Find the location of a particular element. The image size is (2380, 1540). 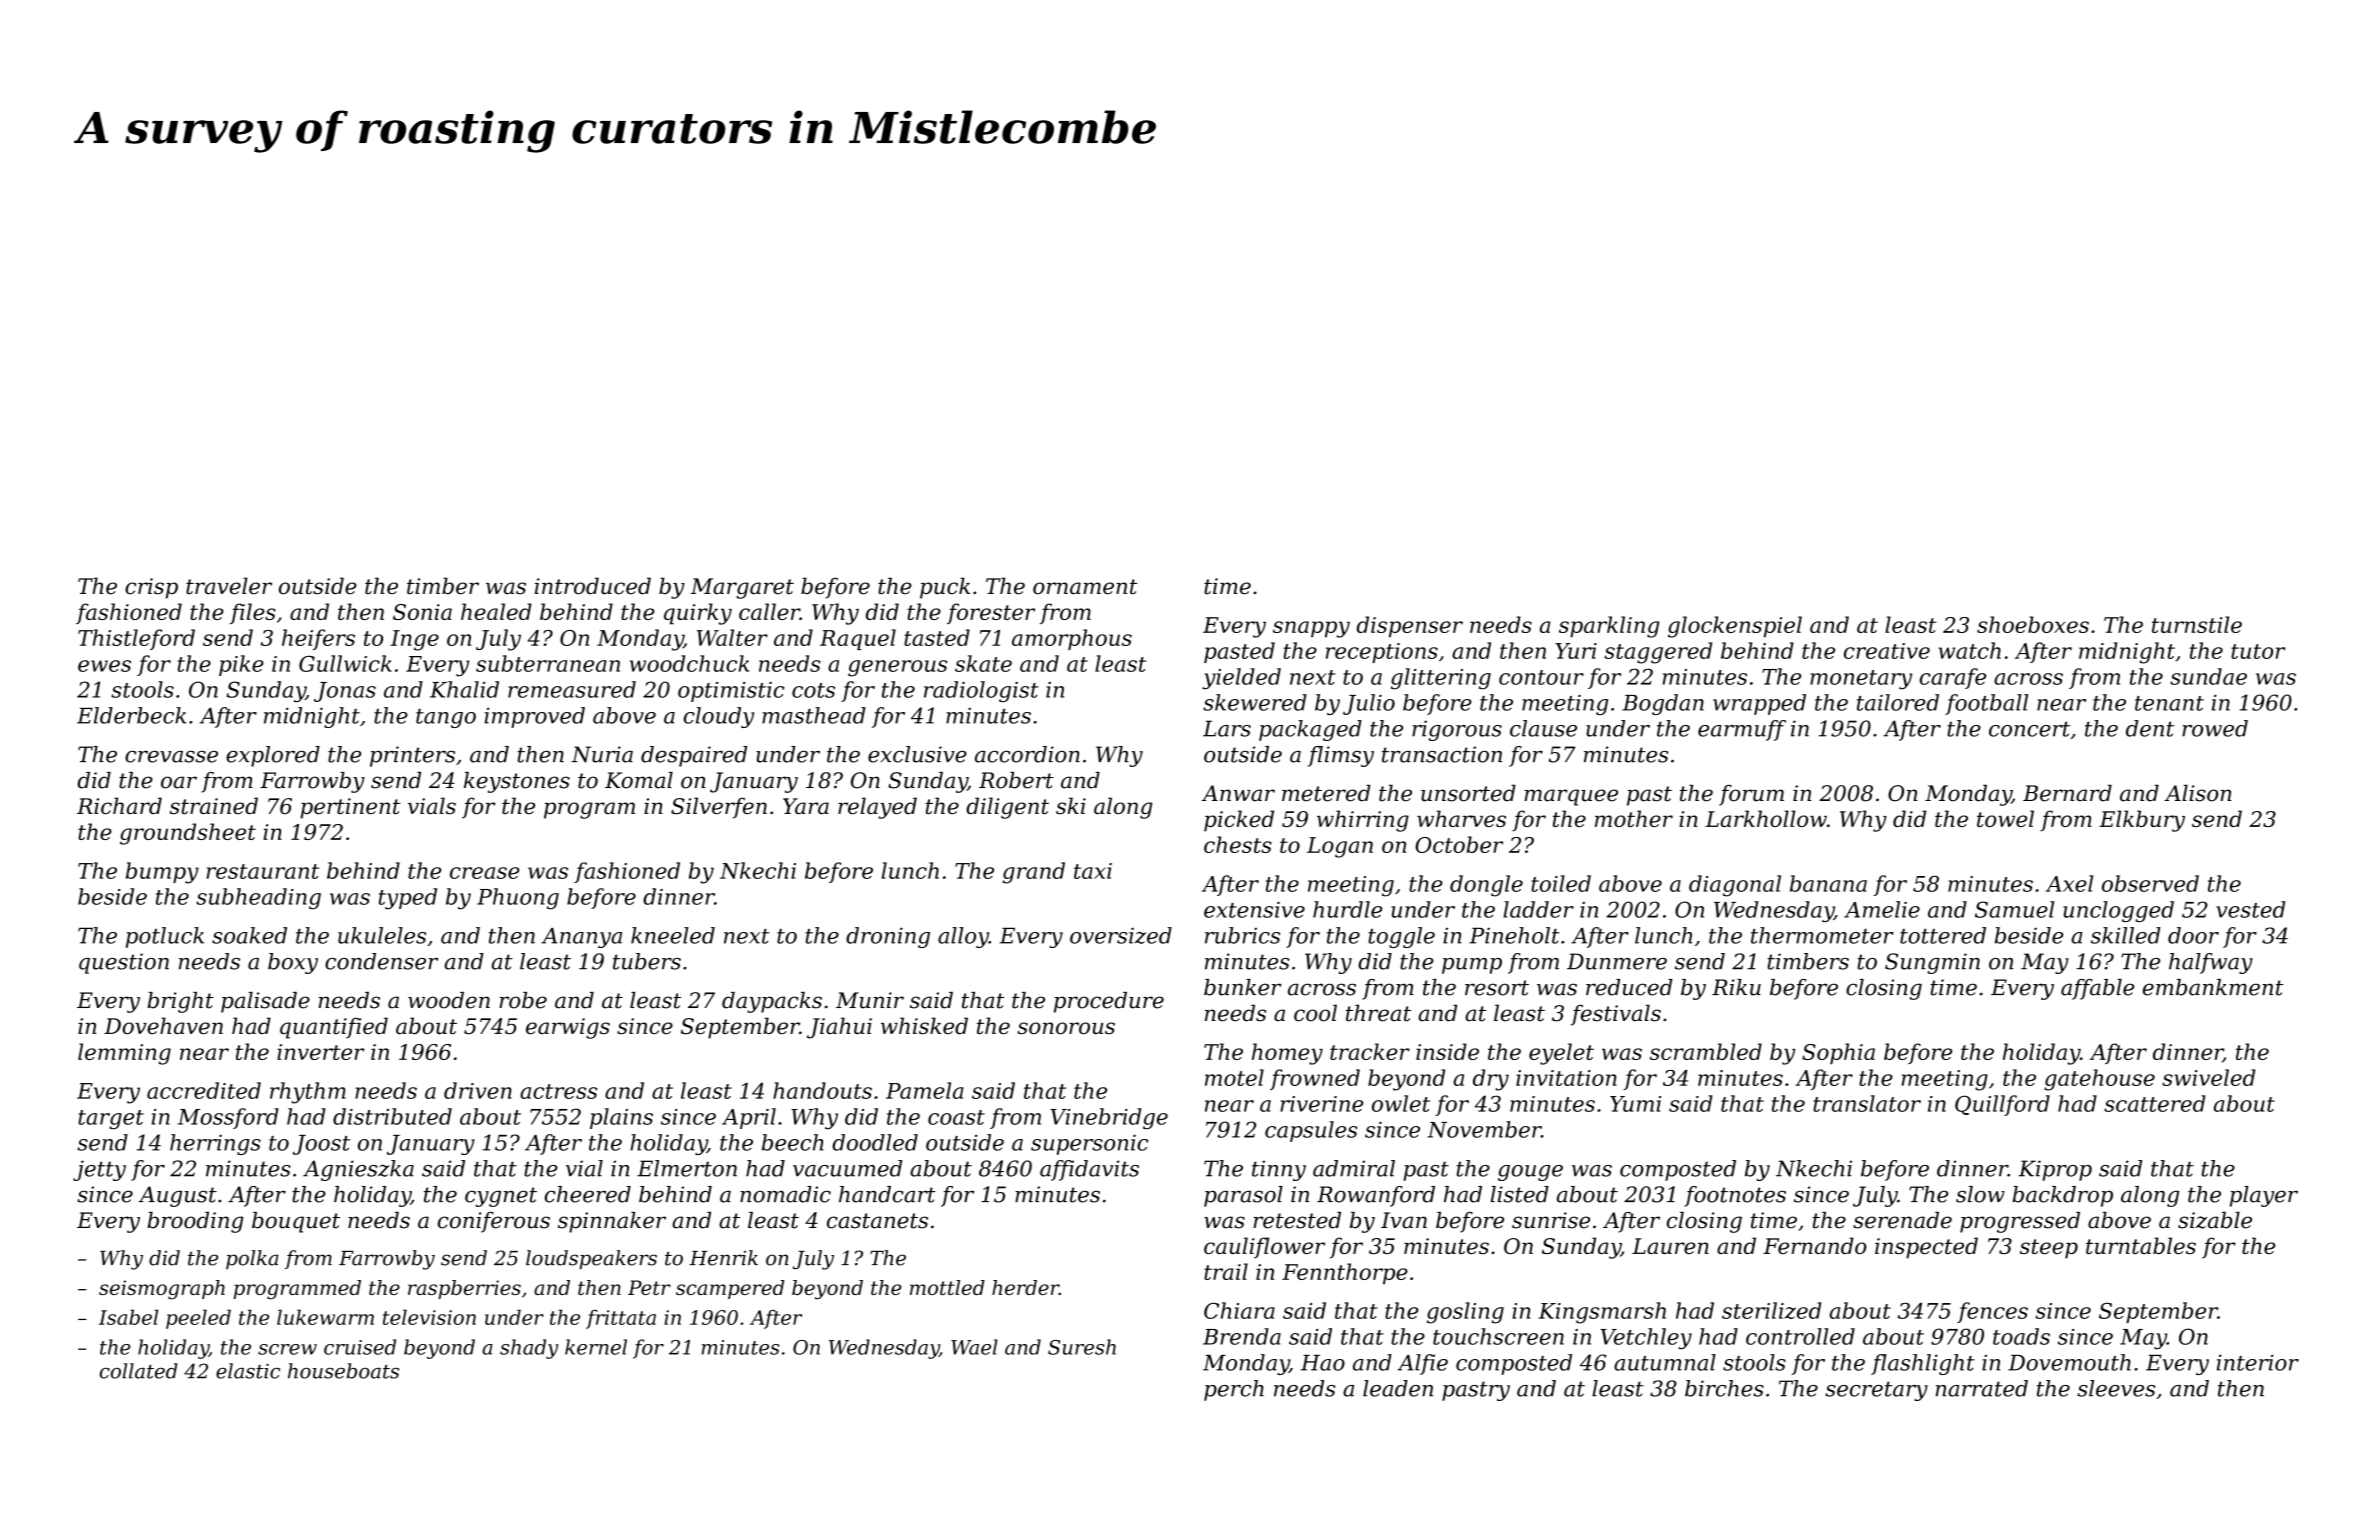

distributed is located at coordinates (392, 1116).
